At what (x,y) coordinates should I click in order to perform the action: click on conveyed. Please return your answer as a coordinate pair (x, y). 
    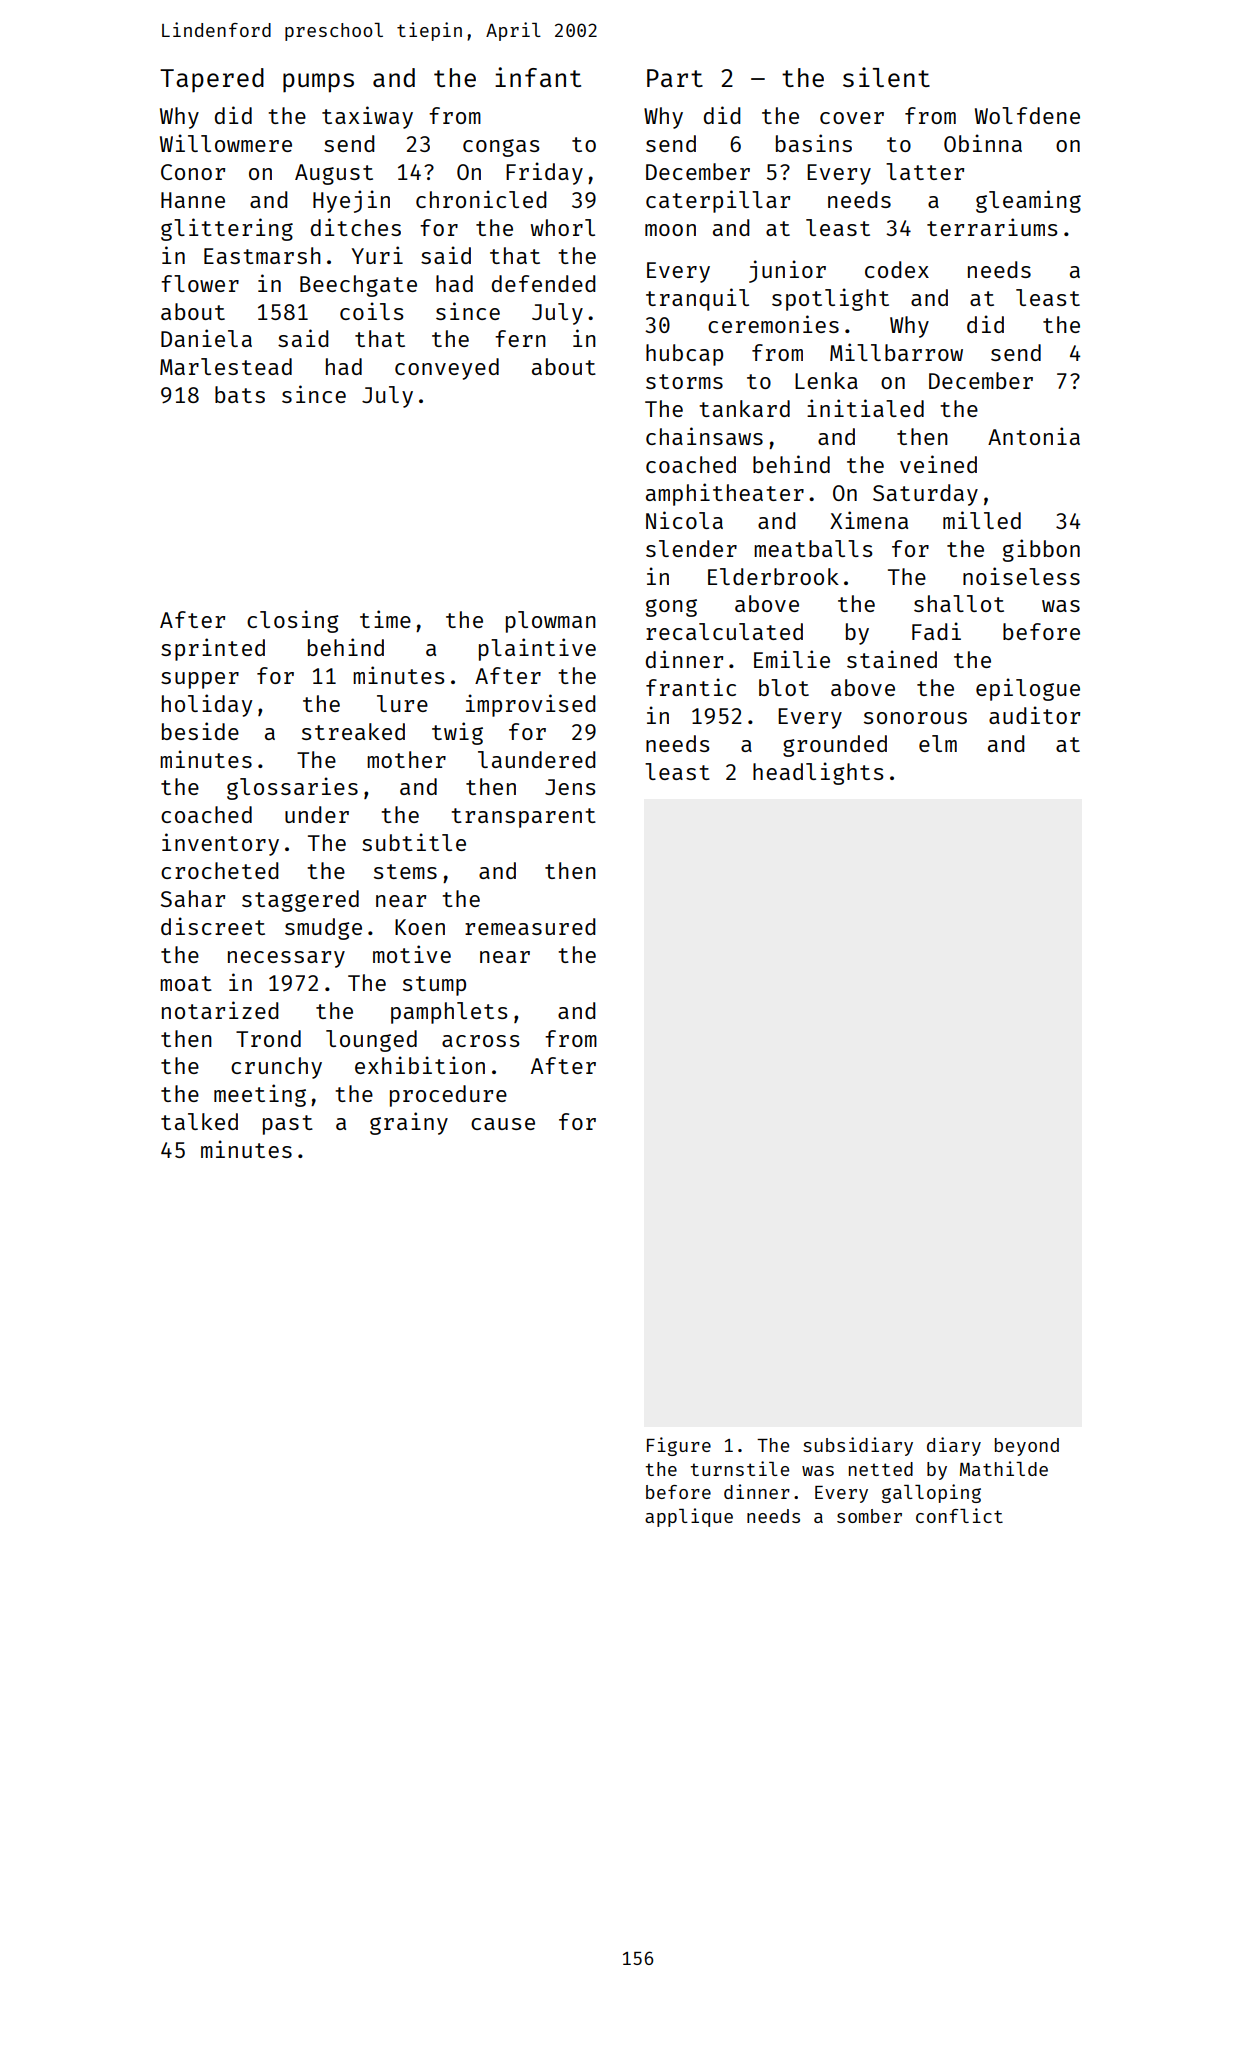
    Looking at the image, I should click on (447, 369).
